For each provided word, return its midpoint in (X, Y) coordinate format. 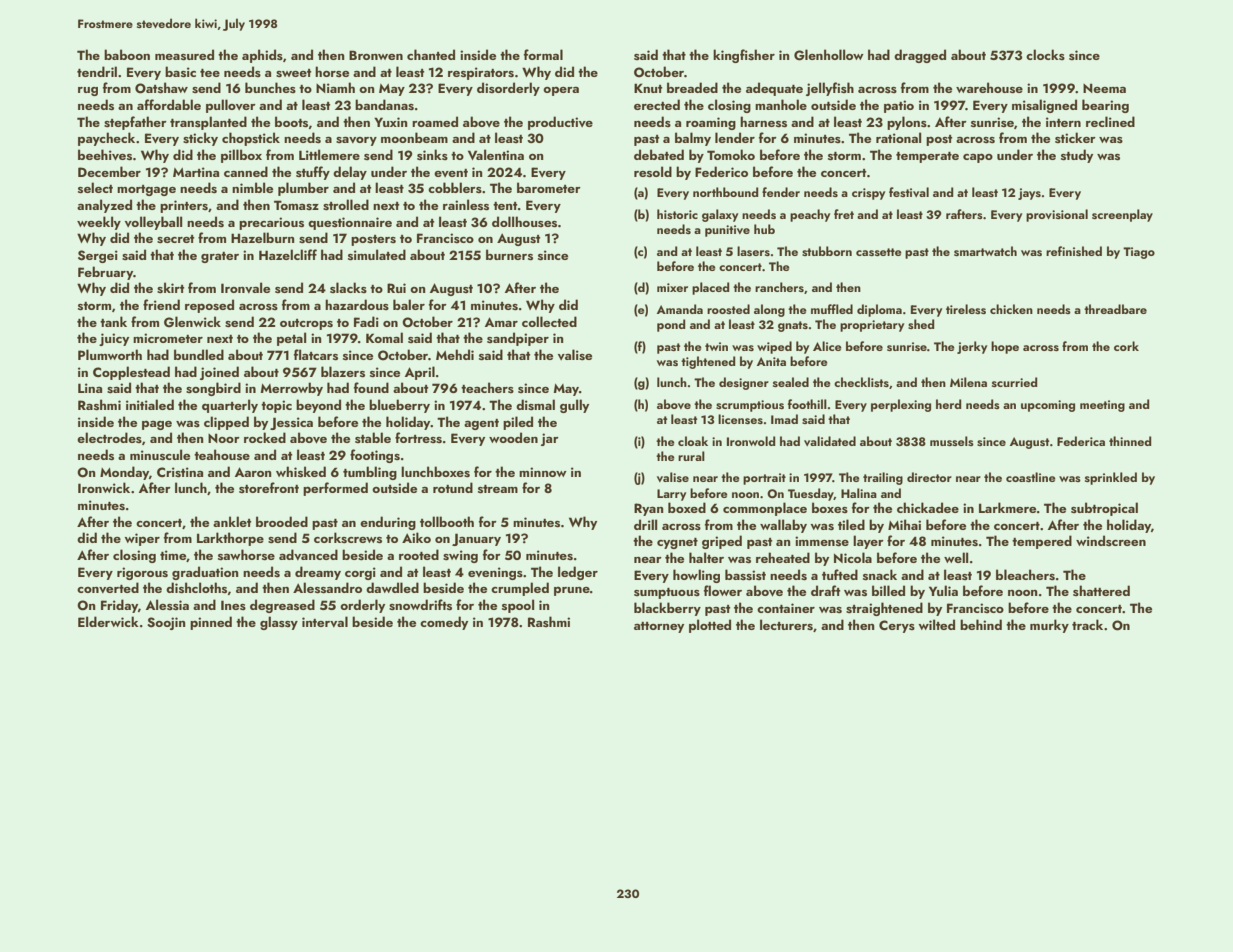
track (1087, 624)
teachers (487, 387)
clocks (1045, 54)
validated (830, 441)
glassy (279, 623)
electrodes (109, 437)
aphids (262, 56)
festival (909, 192)
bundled (199, 354)
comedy (444, 623)
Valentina (496, 154)
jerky (972, 347)
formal (543, 54)
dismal (535, 405)
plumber (303, 189)
